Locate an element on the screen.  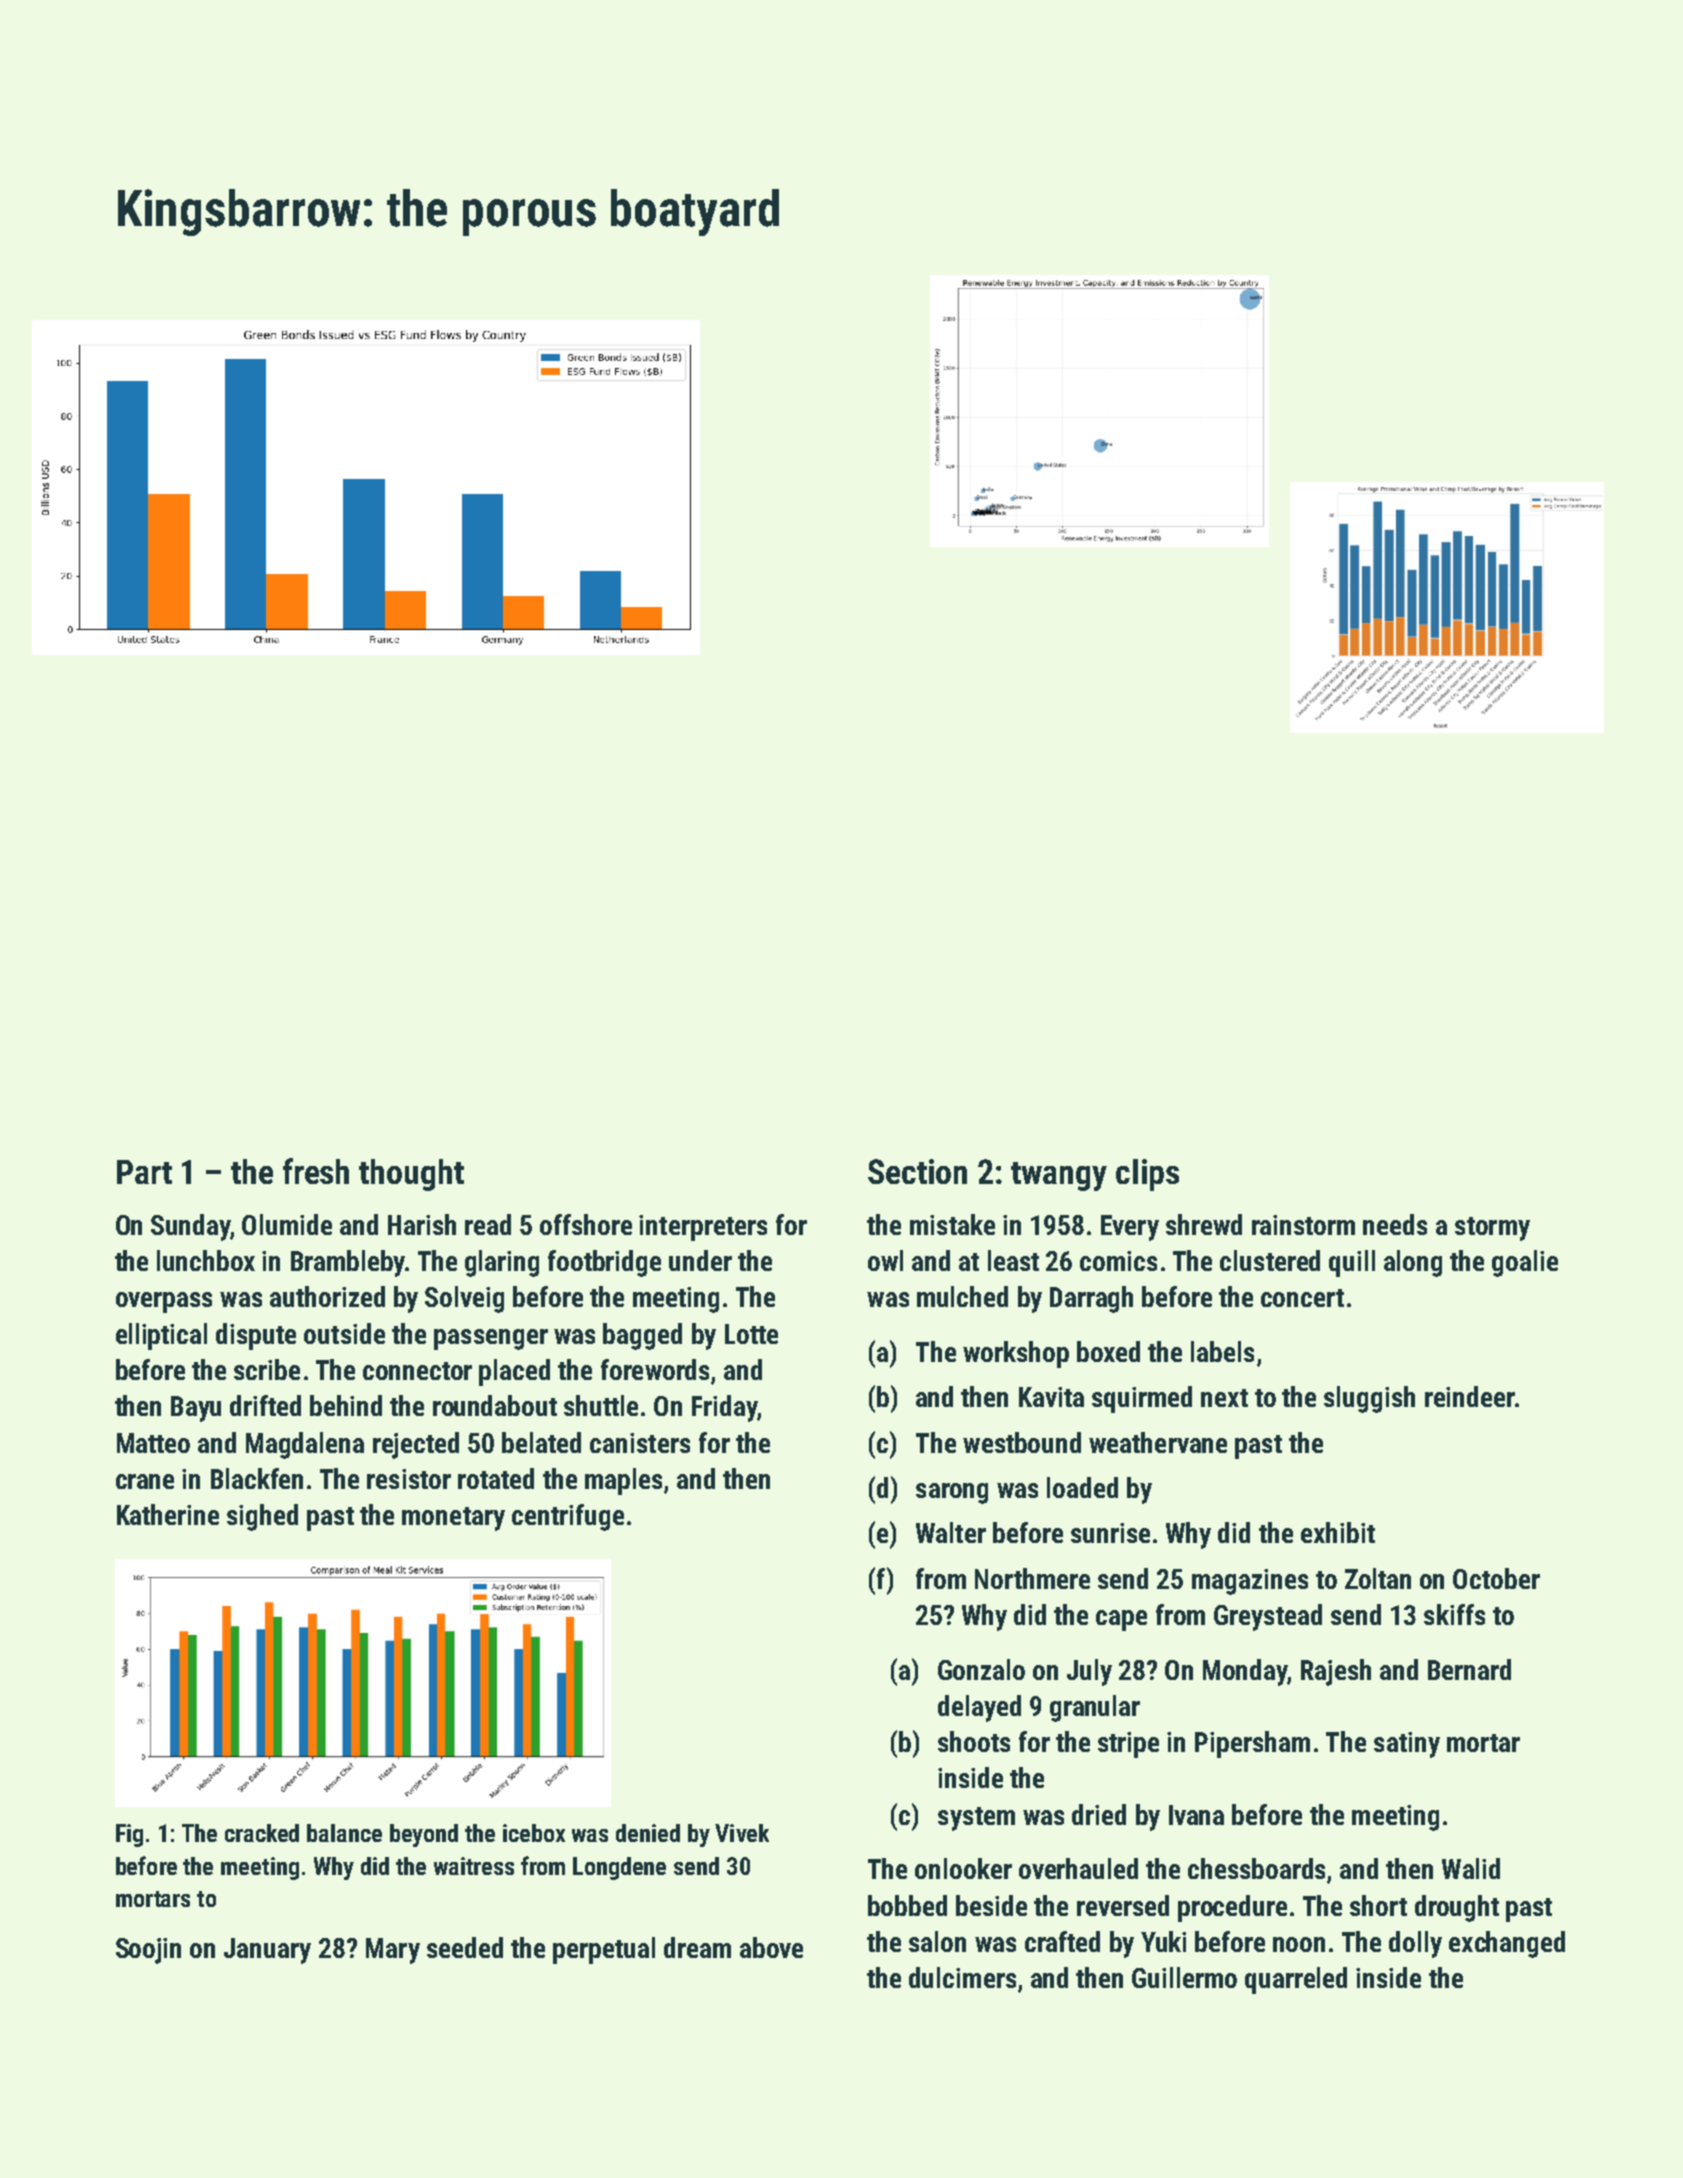
monetary is located at coordinates (453, 1519).
